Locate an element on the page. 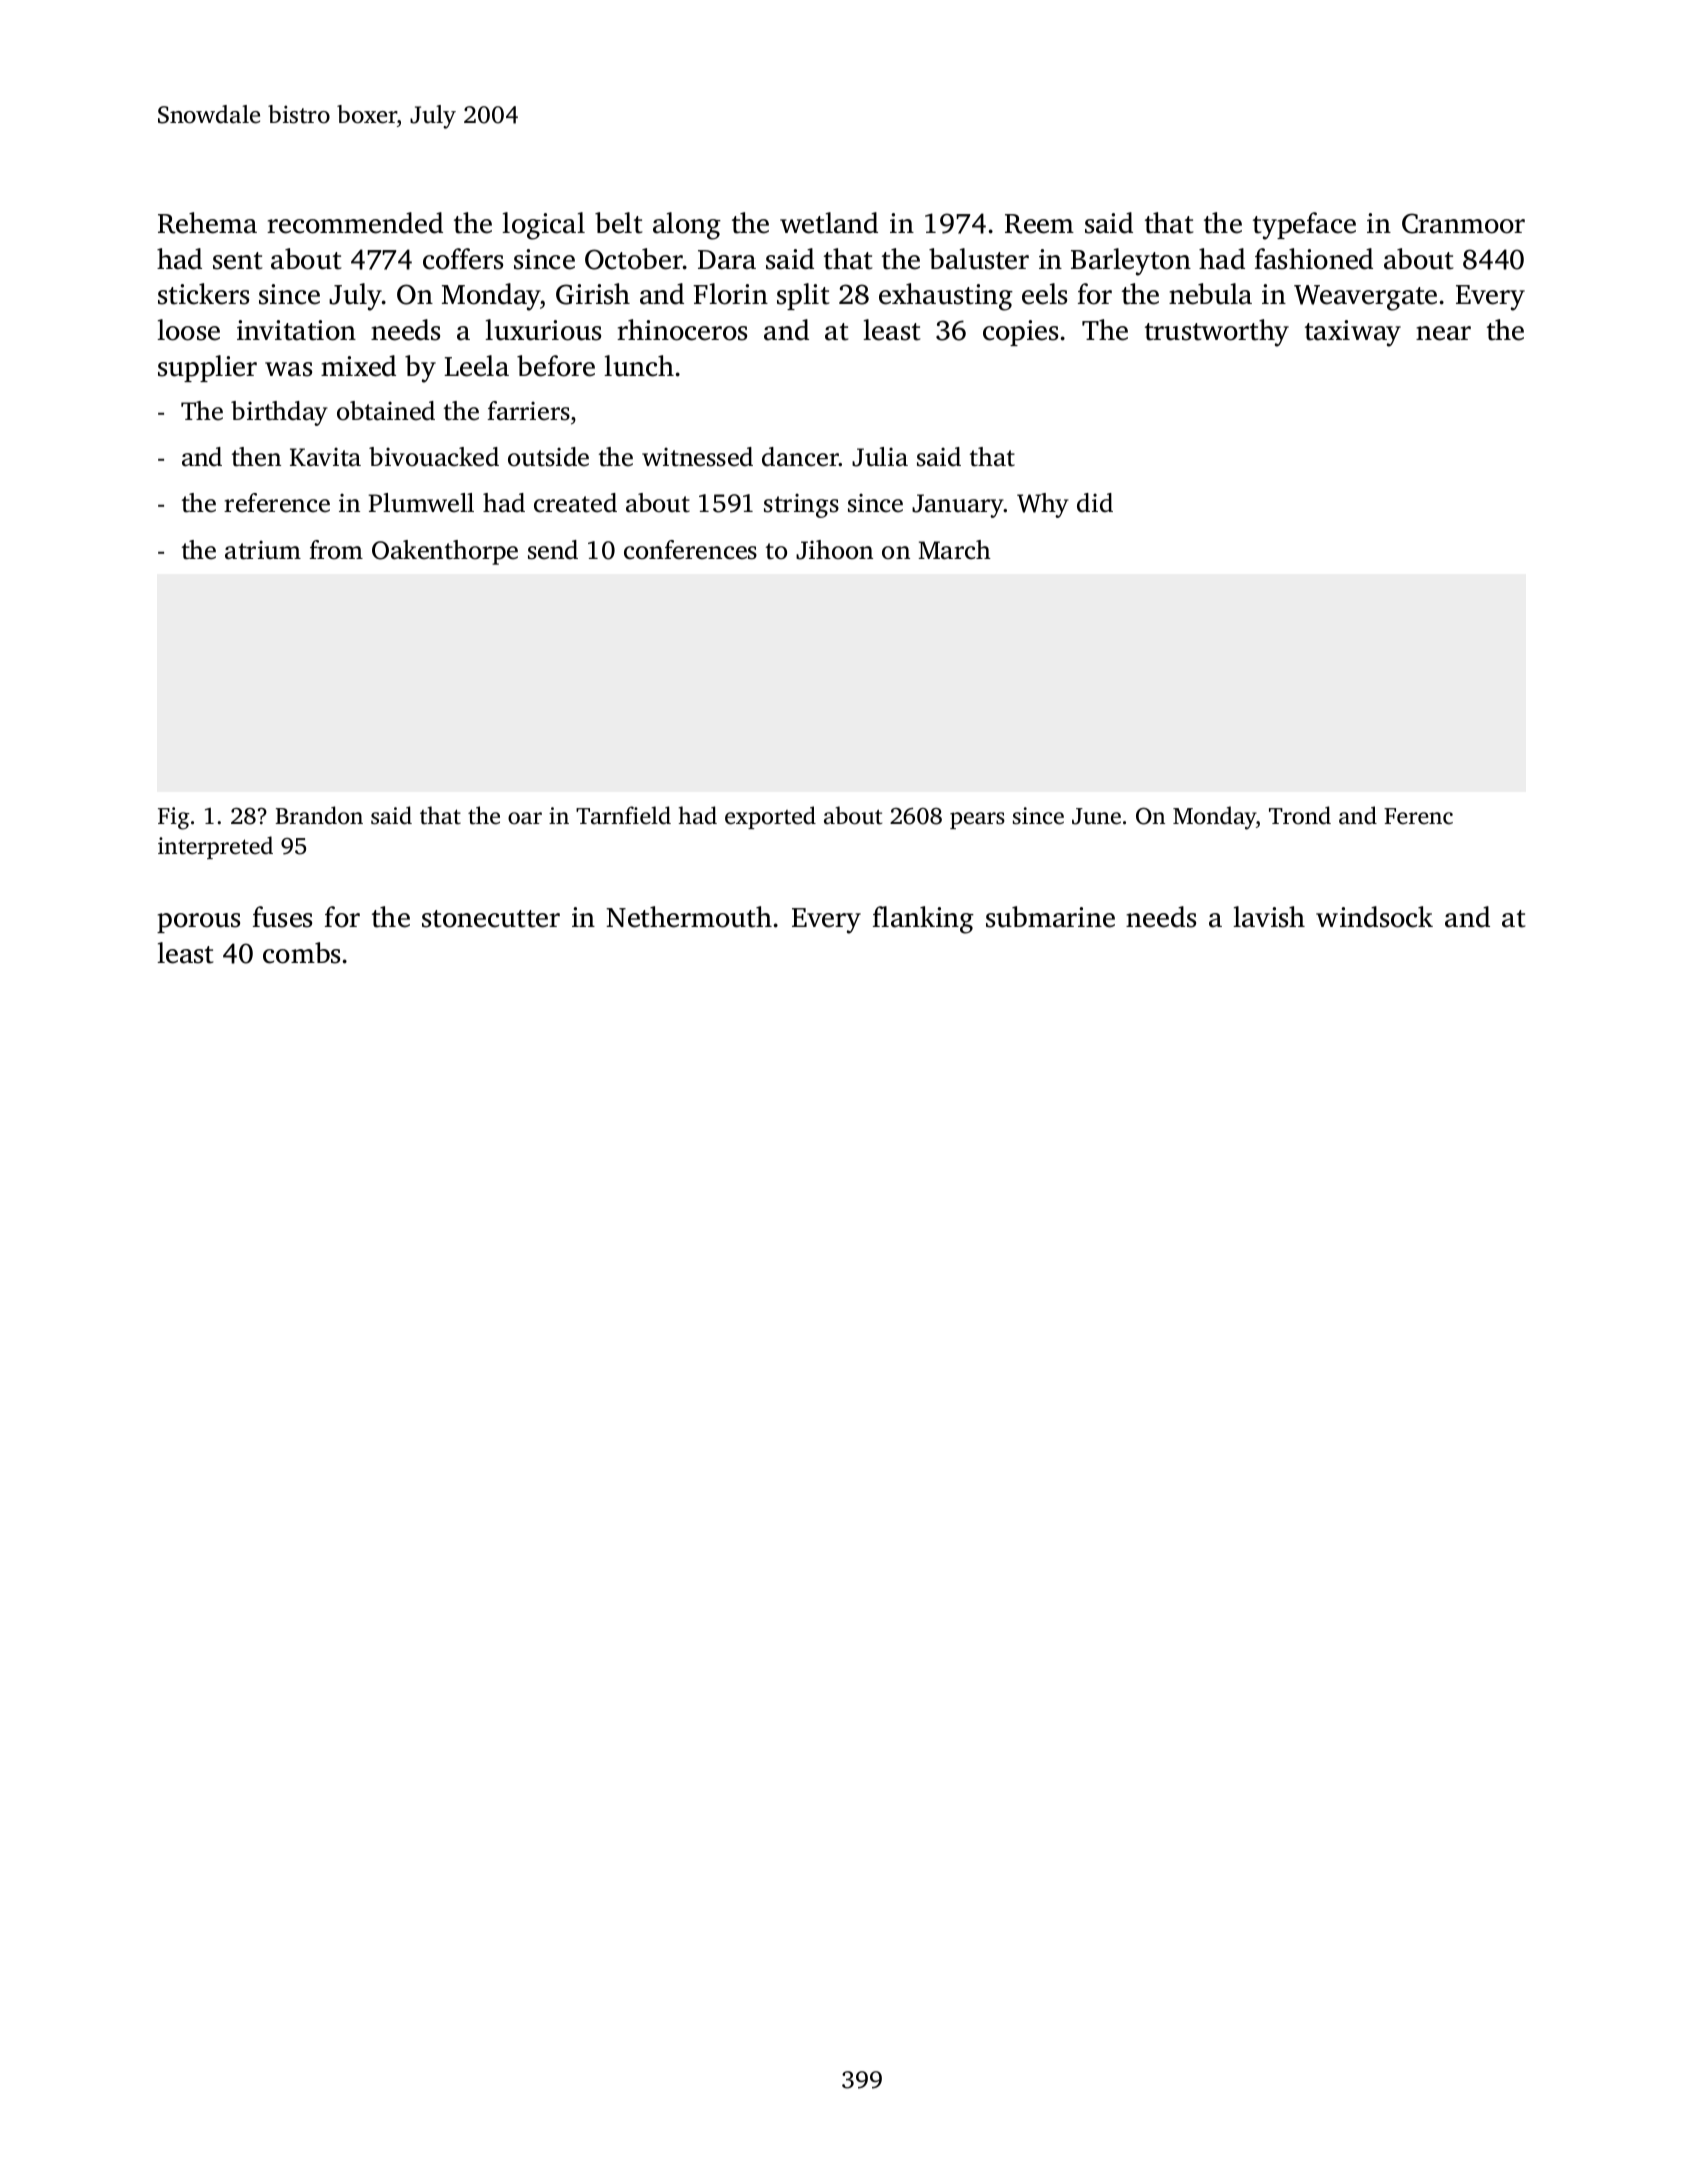  March is located at coordinates (954, 550).
